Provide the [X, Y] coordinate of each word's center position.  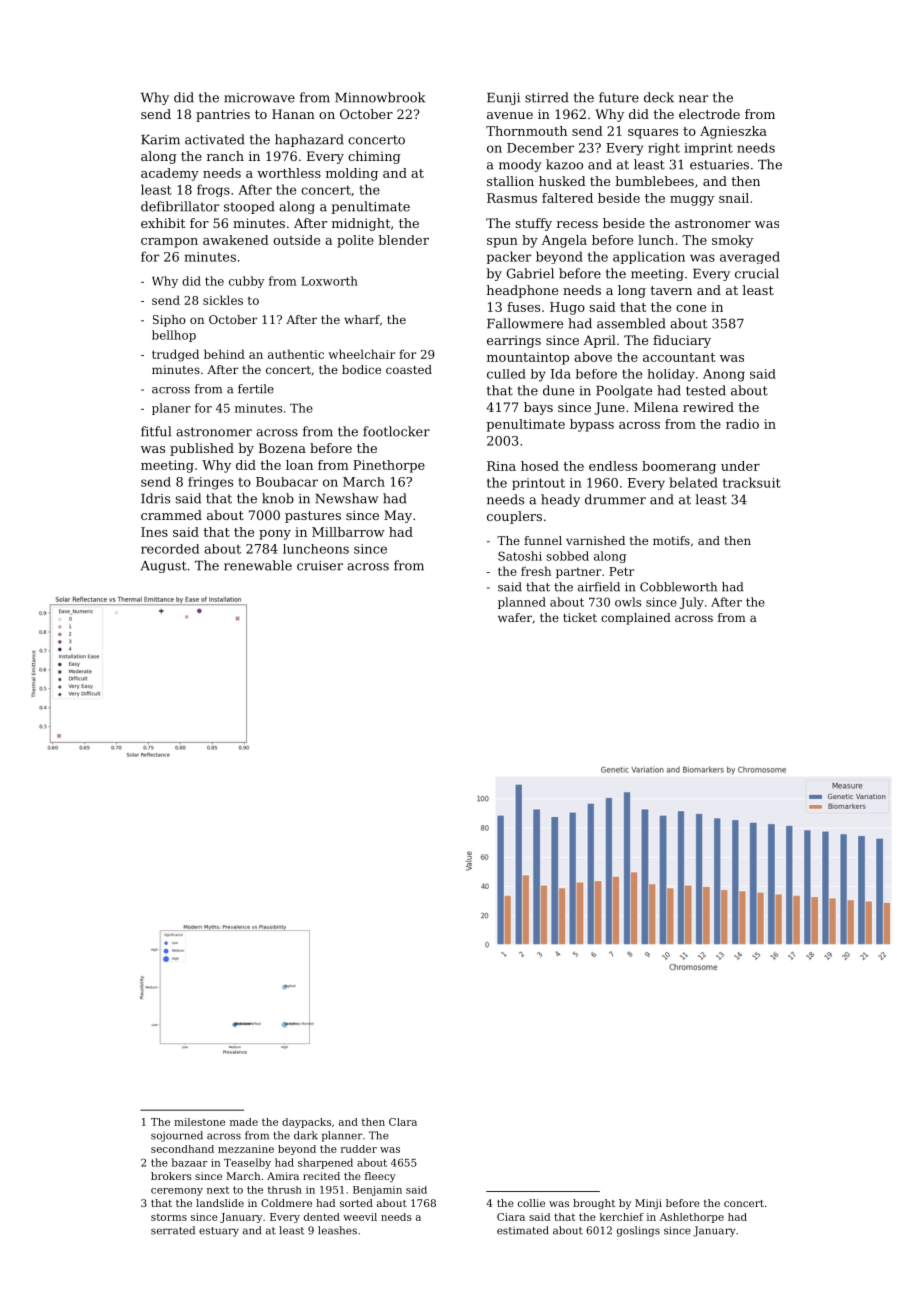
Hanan [293, 114]
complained [636, 619]
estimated [523, 1230]
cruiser [320, 566]
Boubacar [287, 482]
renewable [258, 565]
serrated [173, 1230]
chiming [374, 157]
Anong [724, 375]
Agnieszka [733, 132]
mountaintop [528, 358]
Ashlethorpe [692, 1218]
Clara [403, 1122]
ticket [580, 617]
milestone [199, 1122]
